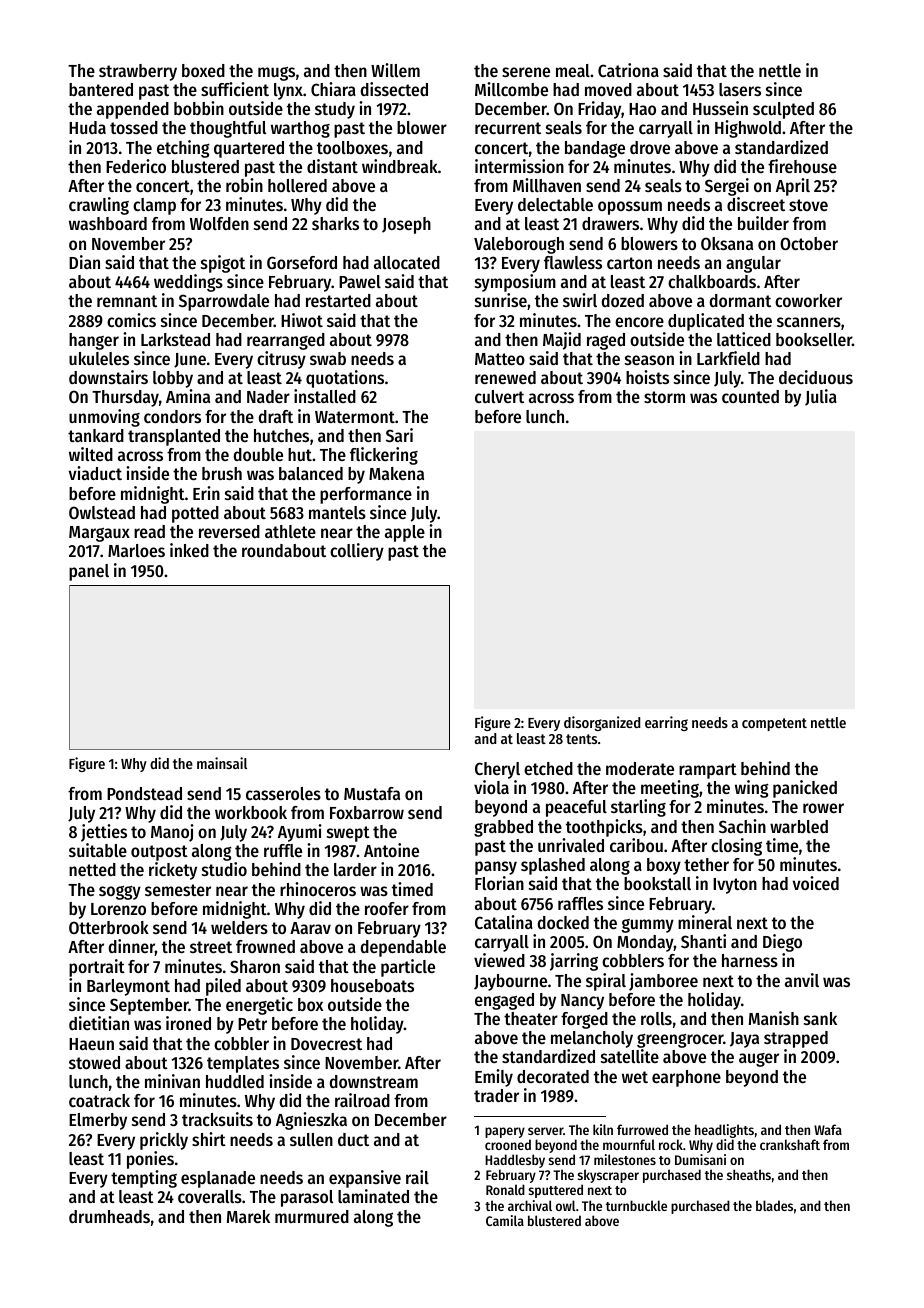  I want to click on jetties, so click(104, 833).
